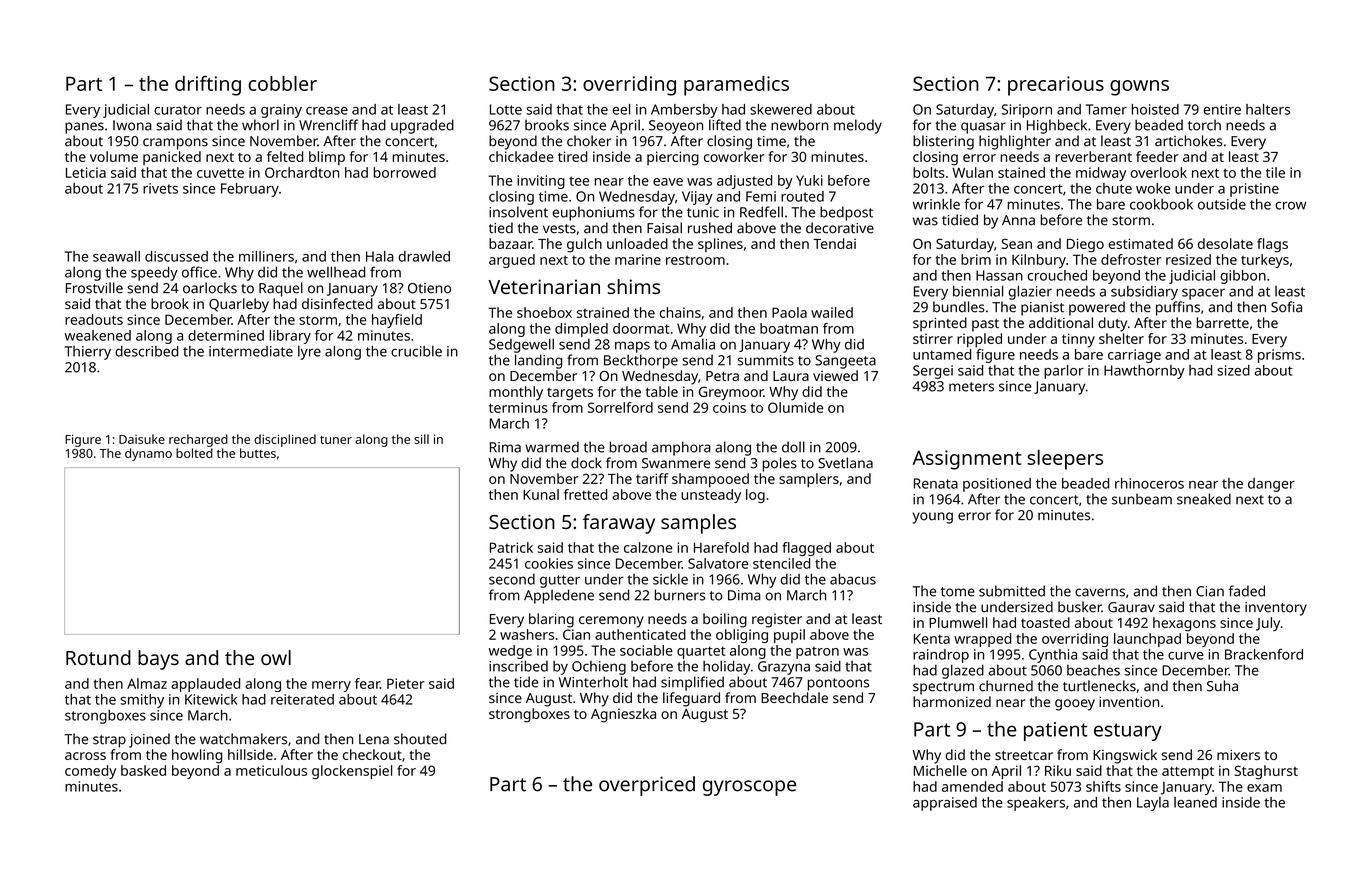 This page has width=1372, height=887. I want to click on maps, so click(632, 347).
